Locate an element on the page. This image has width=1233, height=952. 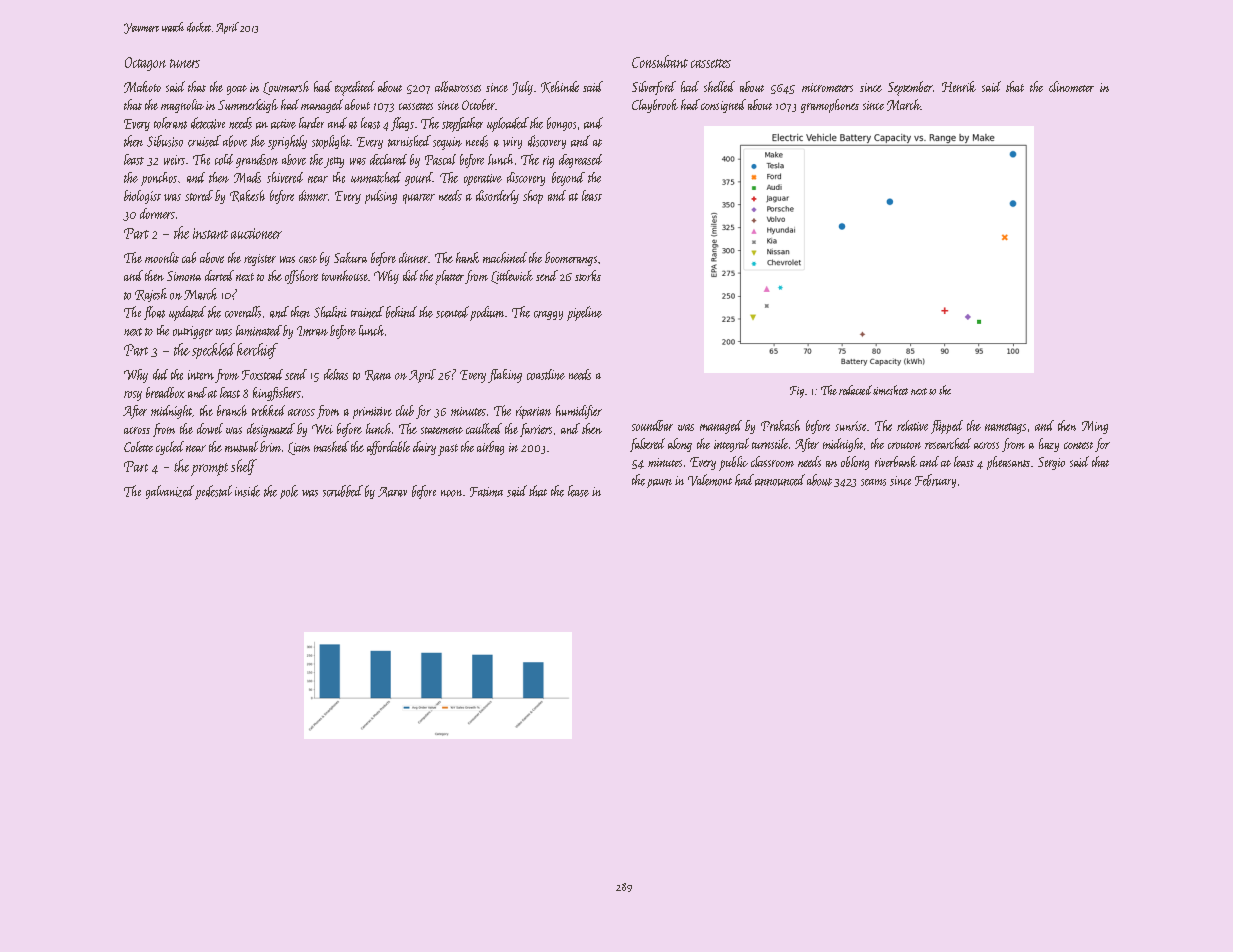
storks is located at coordinates (588, 275).
